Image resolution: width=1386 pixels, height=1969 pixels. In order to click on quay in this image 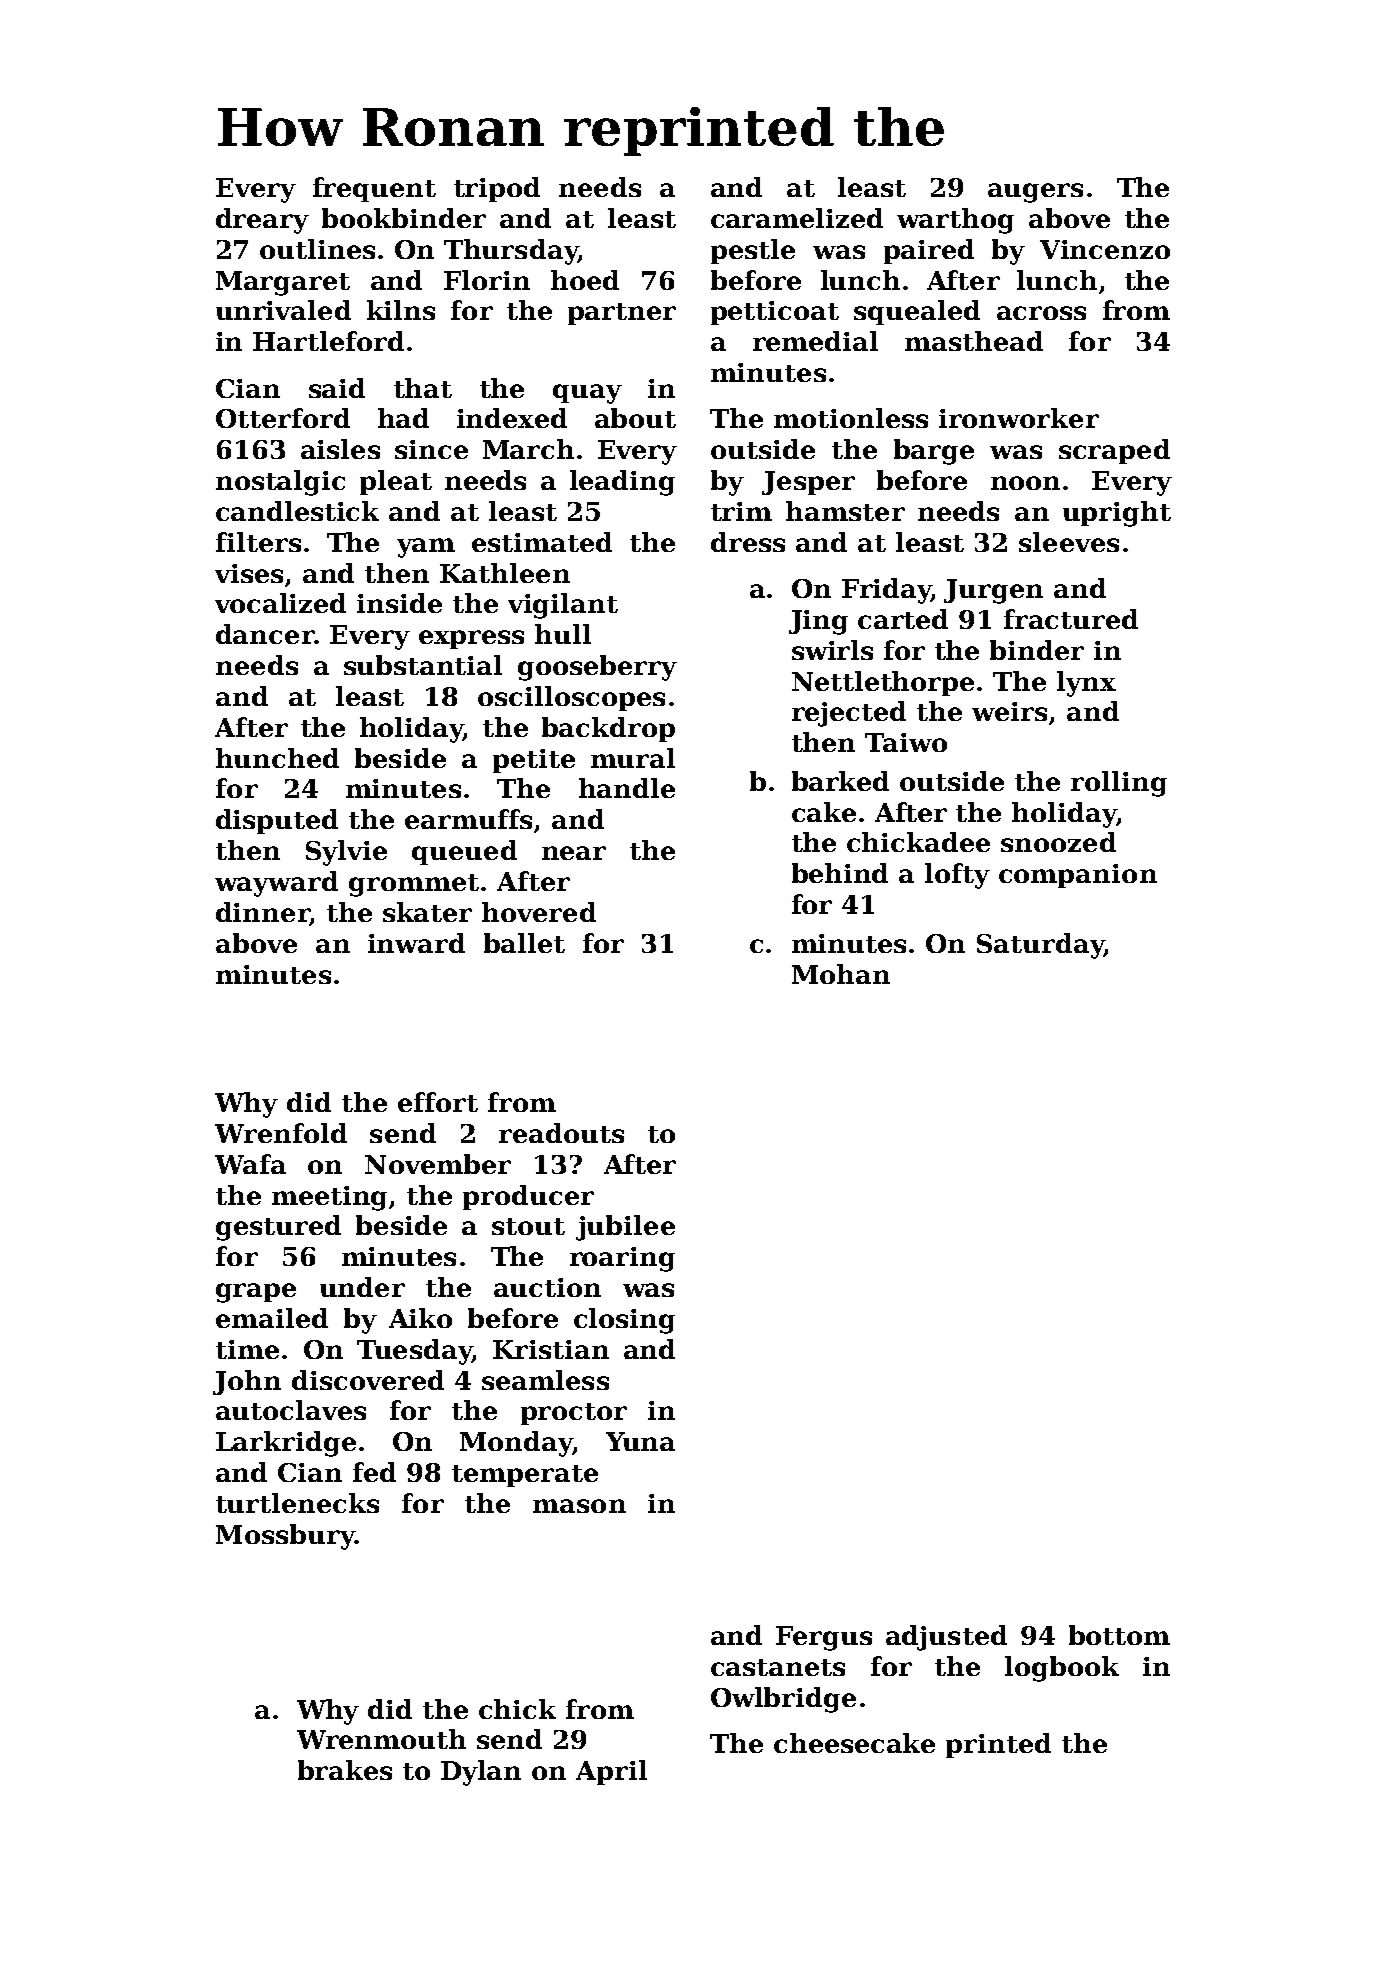, I will do `click(587, 394)`.
